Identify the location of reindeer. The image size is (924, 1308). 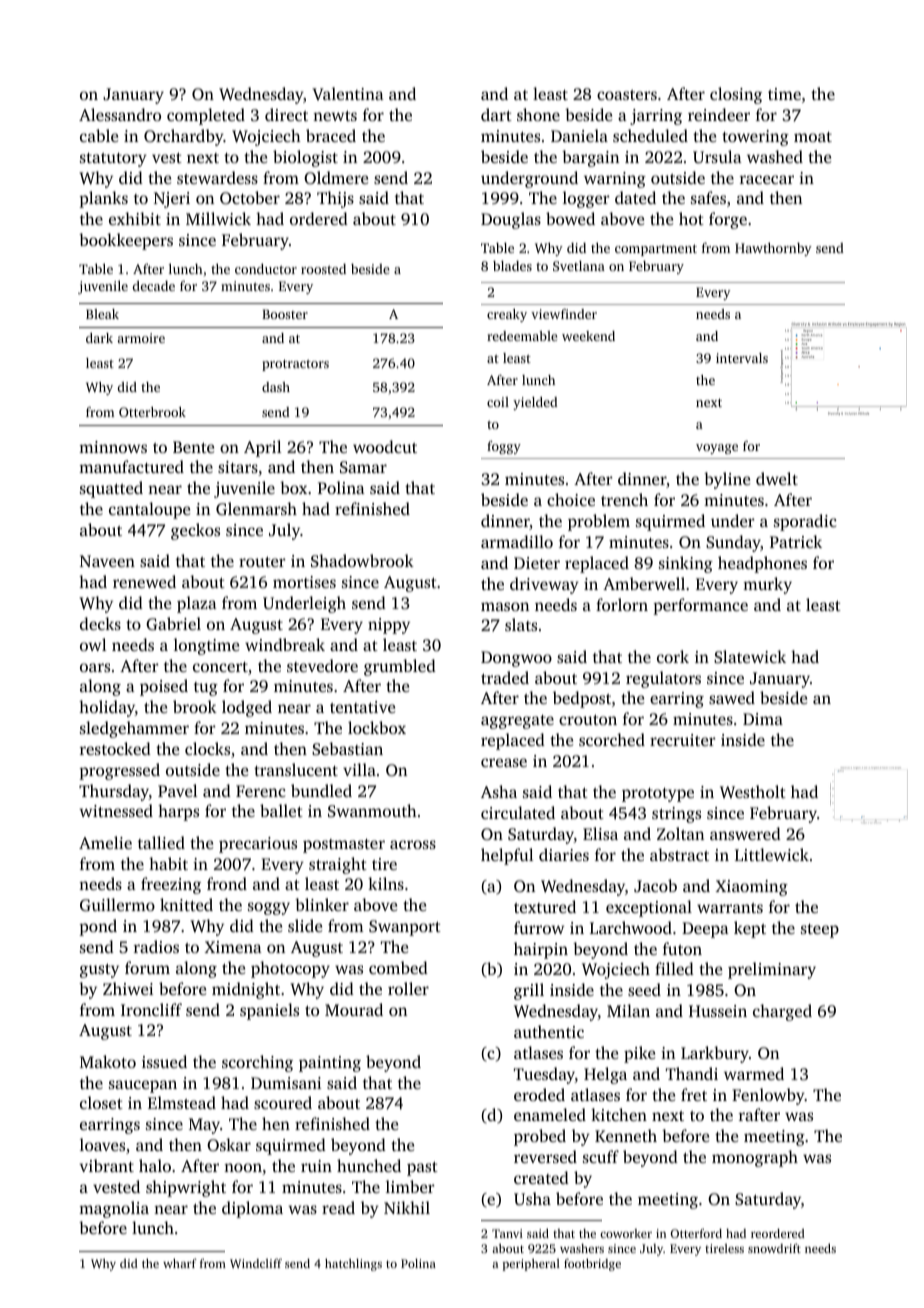
(719, 114).
